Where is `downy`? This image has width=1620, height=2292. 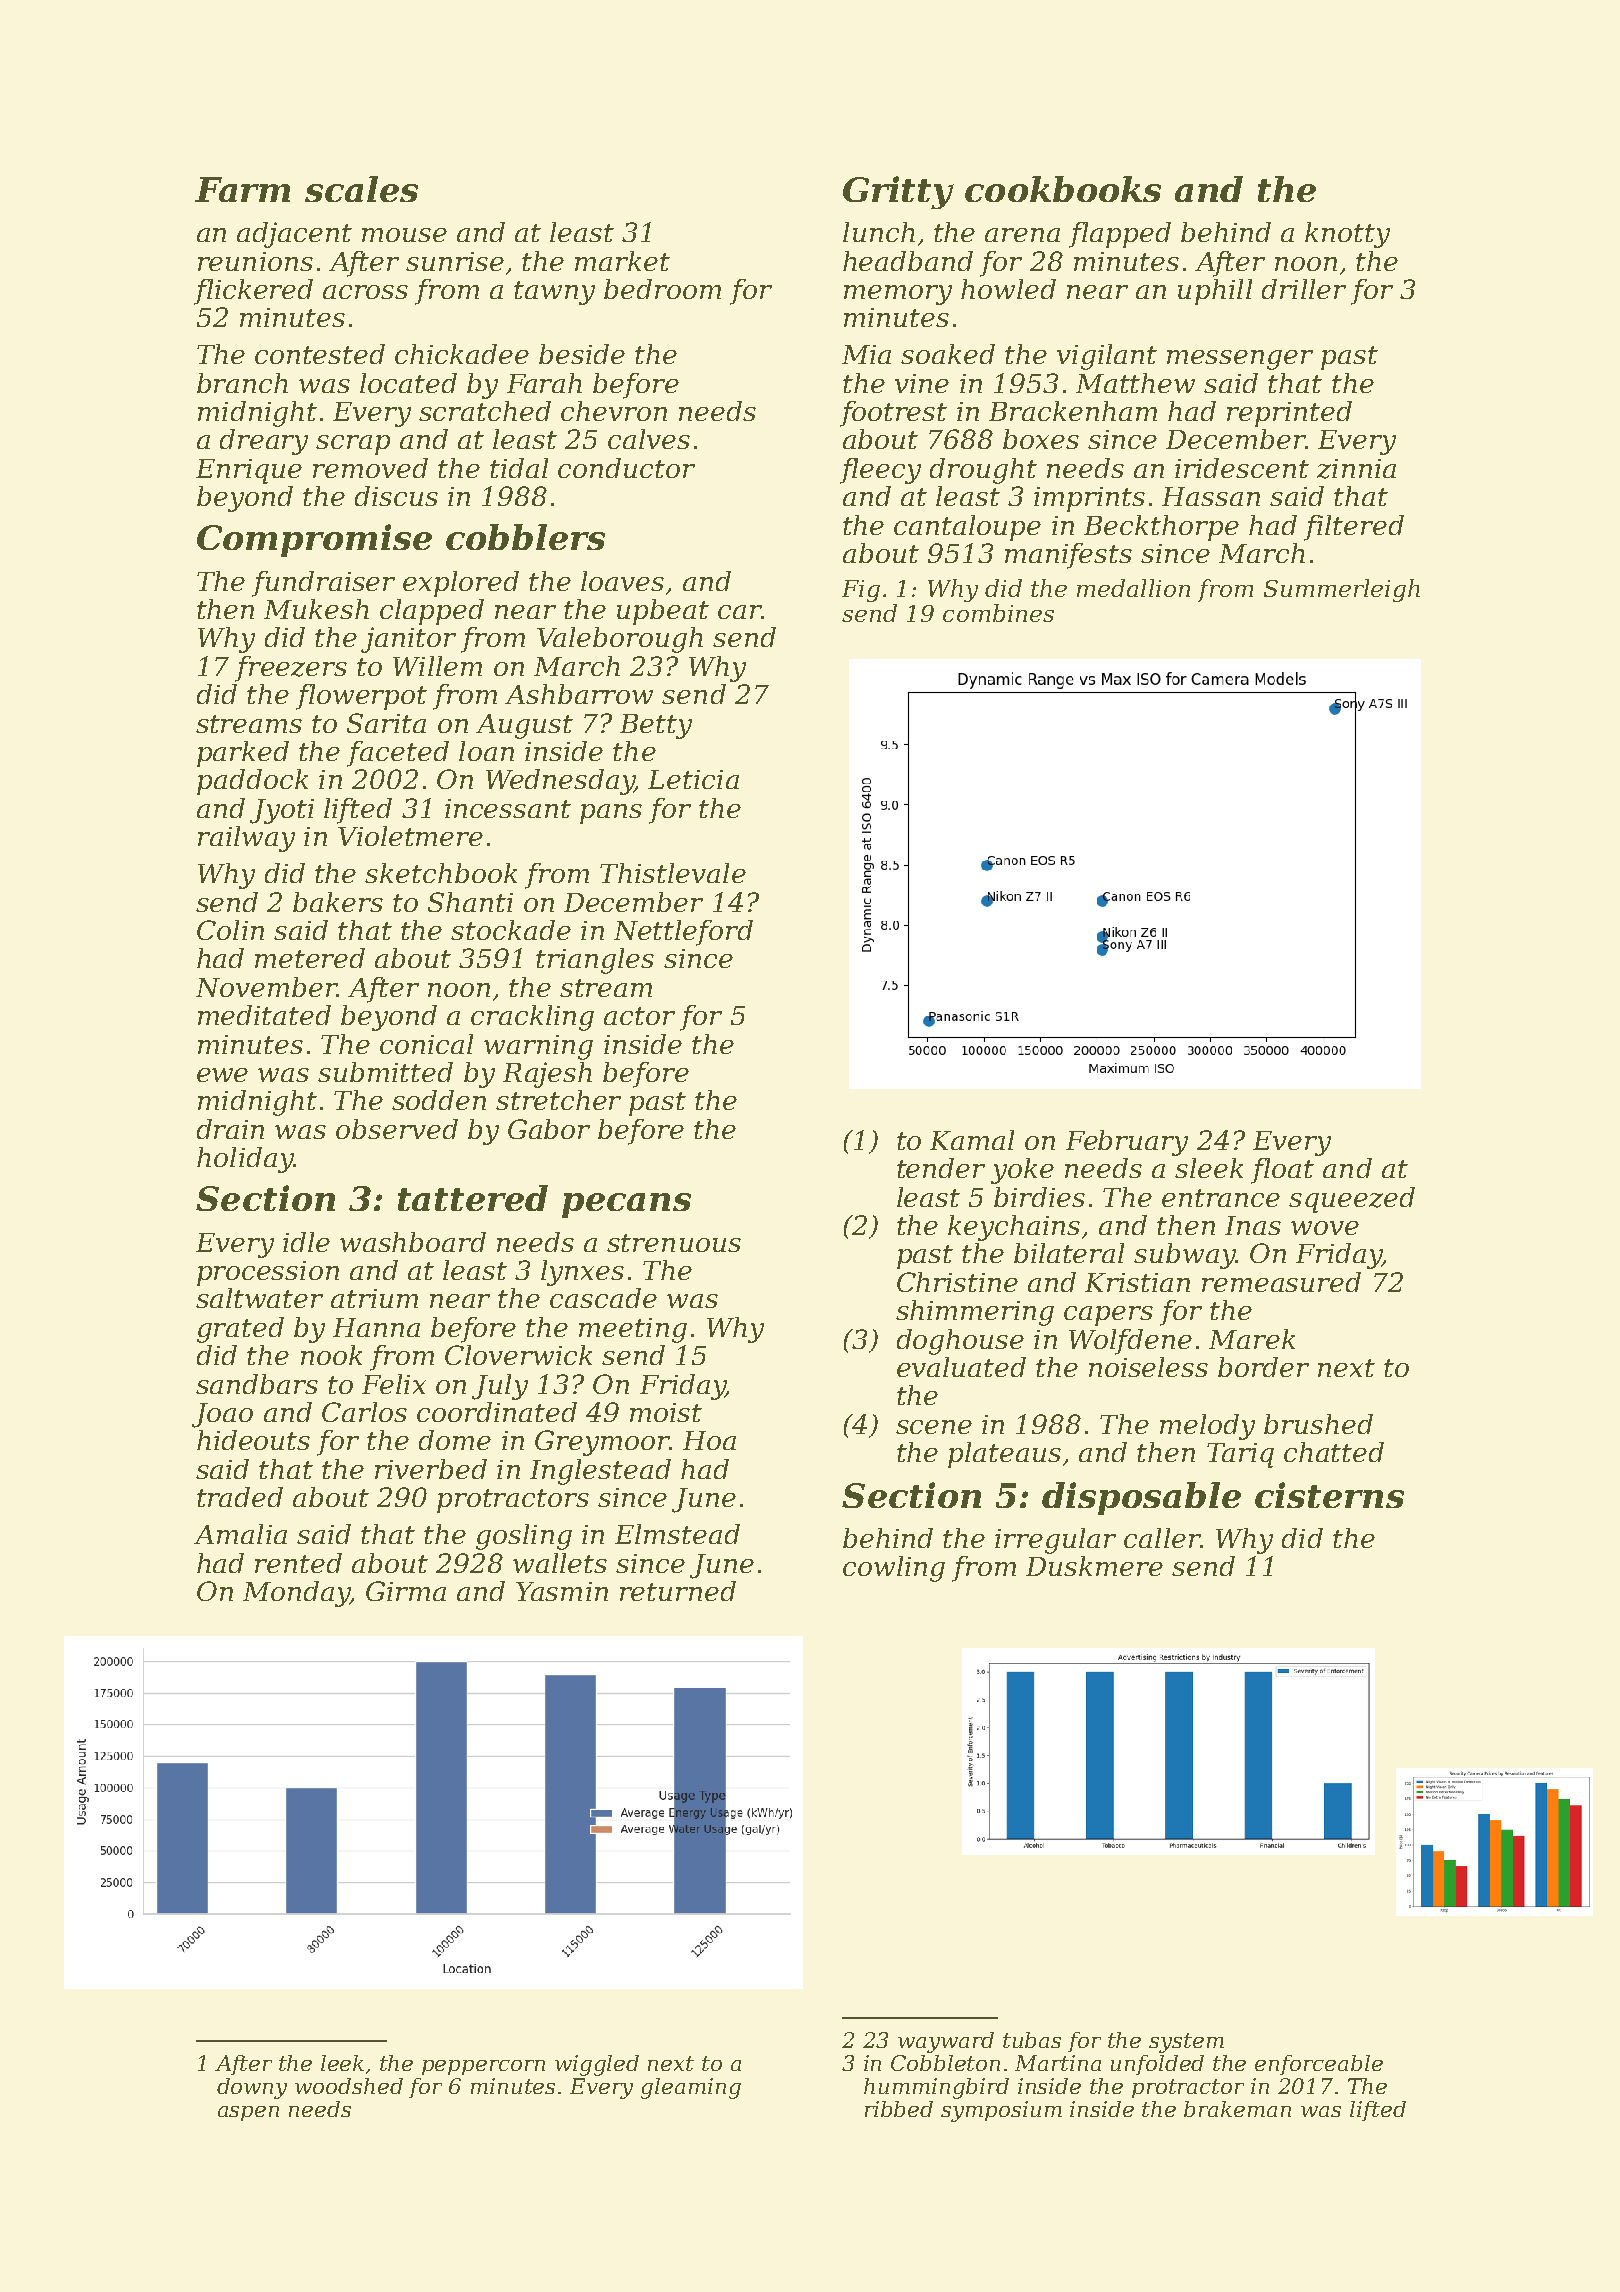
downy is located at coordinates (252, 2088).
